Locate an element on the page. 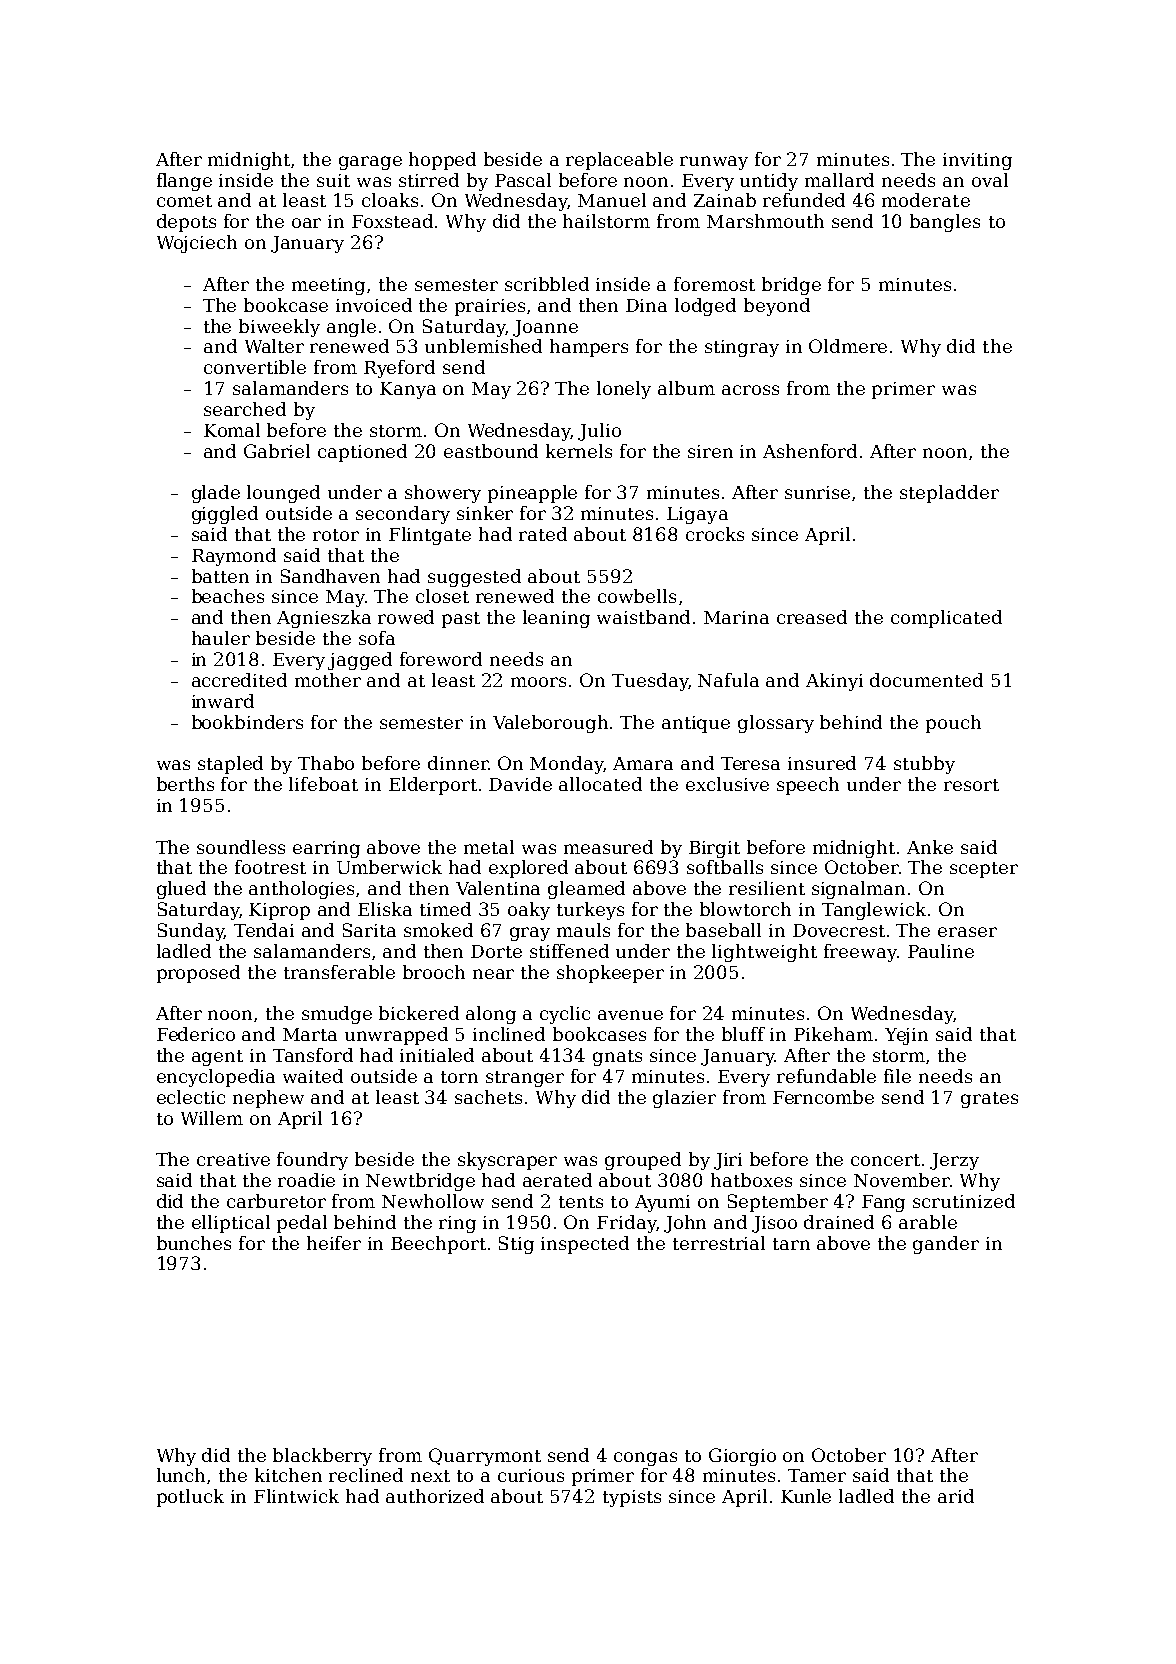 This image has height=1664, width=1176. glued is located at coordinates (181, 890).
